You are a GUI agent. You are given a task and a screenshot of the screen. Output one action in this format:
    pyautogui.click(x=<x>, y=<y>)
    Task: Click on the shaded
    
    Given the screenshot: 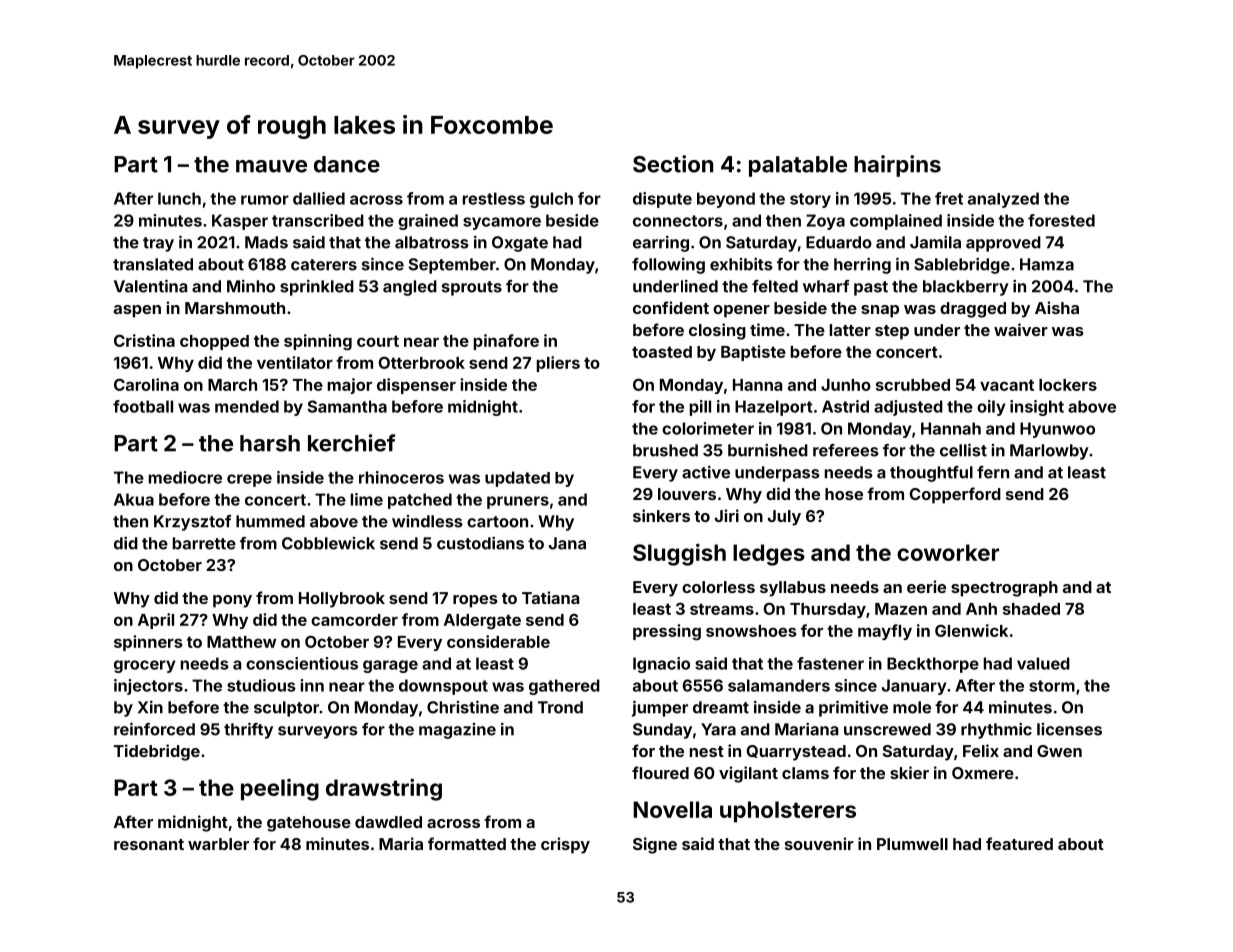 What is the action you would take?
    pyautogui.click(x=1031, y=609)
